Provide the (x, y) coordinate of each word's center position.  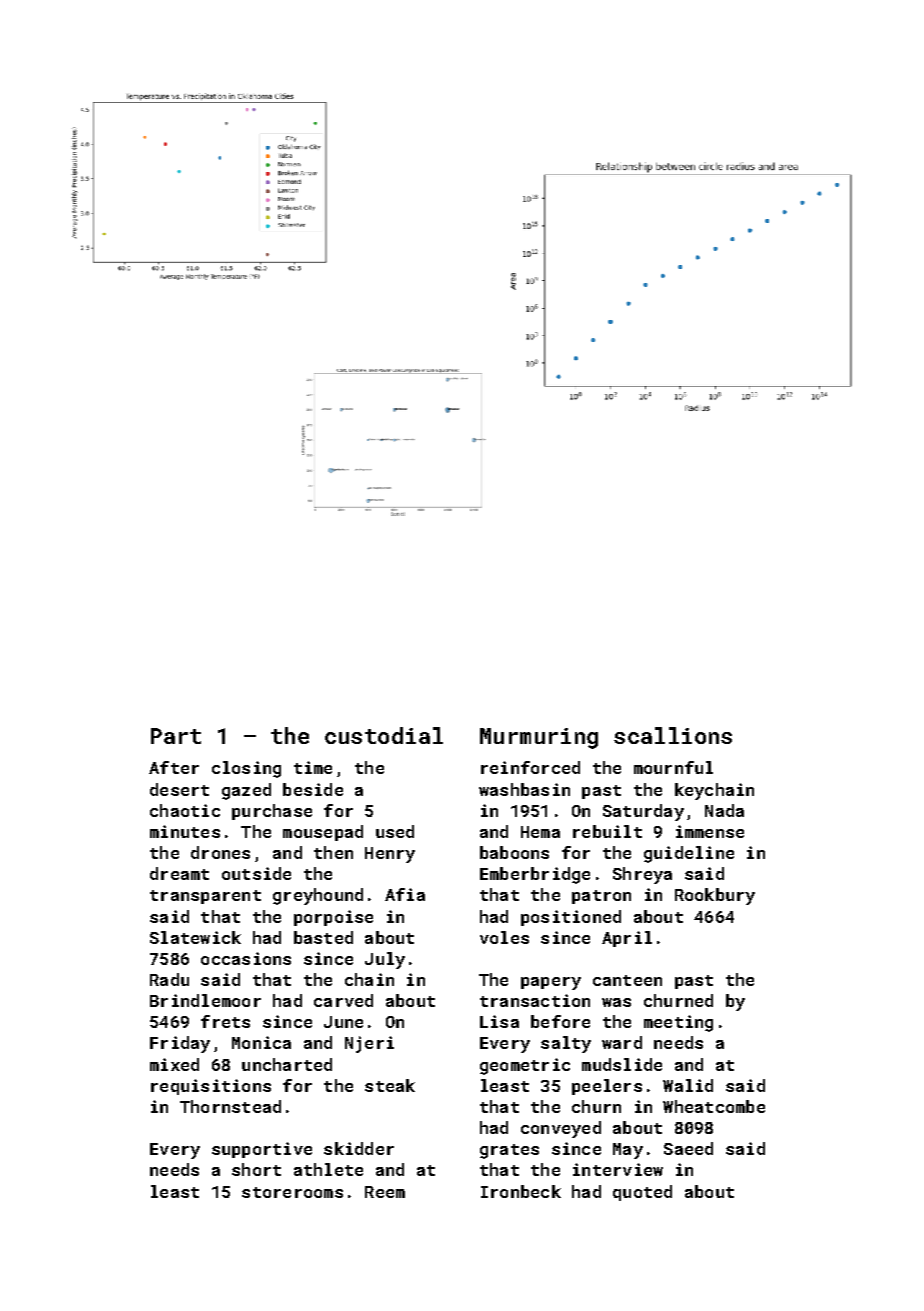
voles (504, 937)
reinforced (530, 767)
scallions (673, 735)
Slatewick (195, 937)
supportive (262, 1150)
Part (176, 736)
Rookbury (715, 896)
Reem (385, 1192)
